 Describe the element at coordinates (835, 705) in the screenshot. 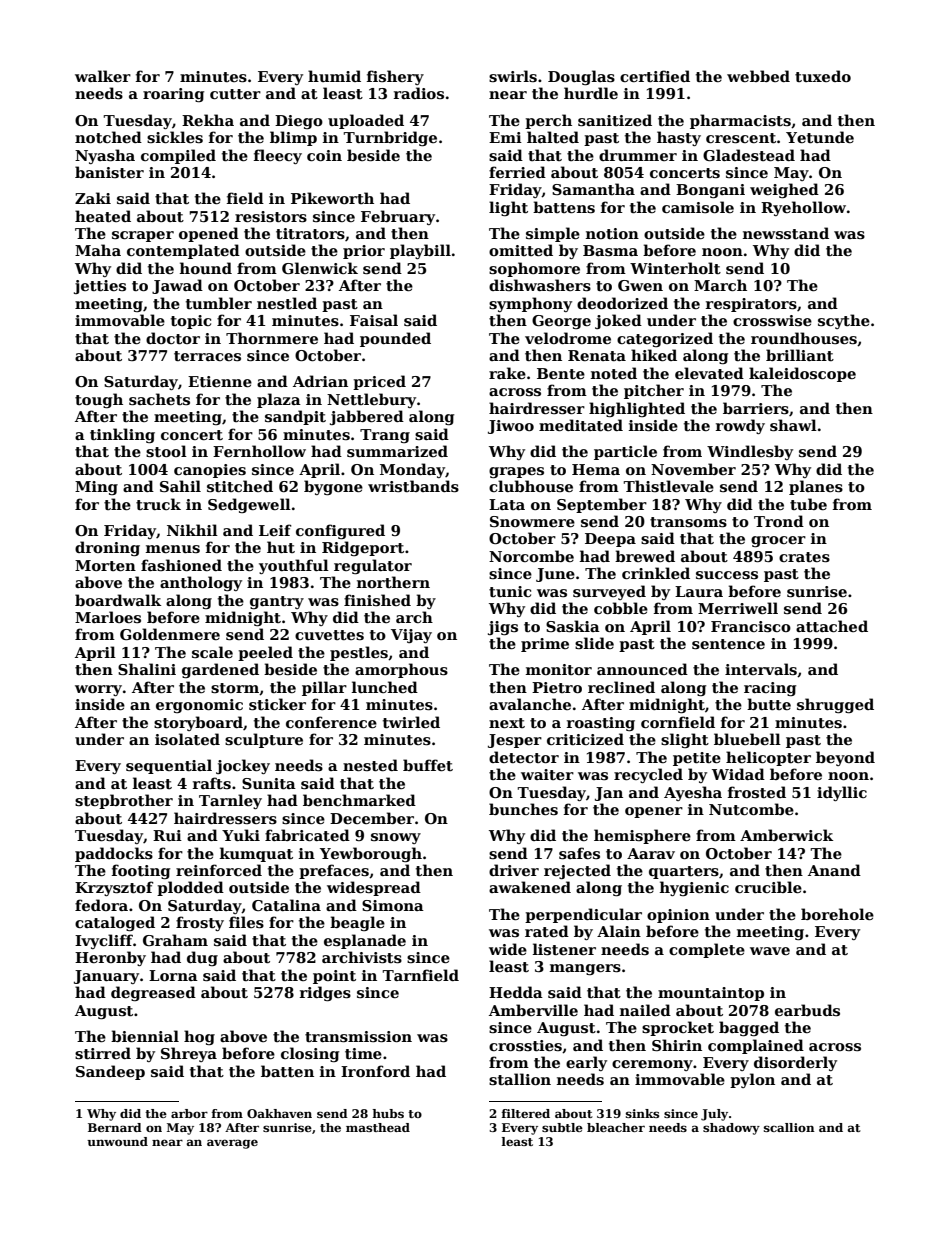

I see `shrugged` at that location.
